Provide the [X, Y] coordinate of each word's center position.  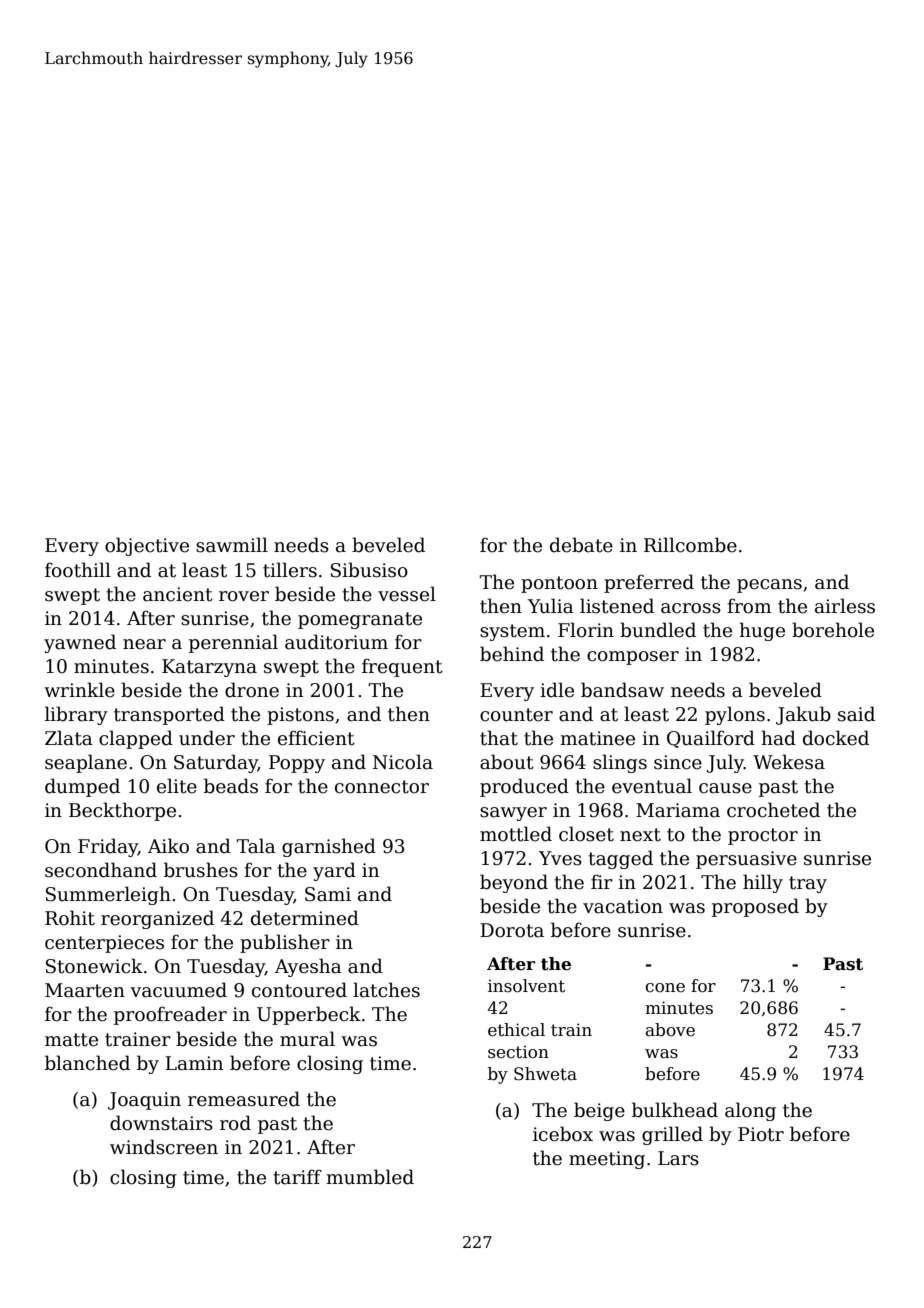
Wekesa [789, 762]
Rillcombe [690, 545]
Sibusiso [369, 570]
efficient [316, 738]
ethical [516, 1030]
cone [665, 988]
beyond [514, 883]
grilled [672, 1135]
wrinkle [79, 690]
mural [307, 1039]
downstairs [161, 1123]
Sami [328, 894]
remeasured [244, 1099]
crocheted [773, 810]
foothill [78, 570]
